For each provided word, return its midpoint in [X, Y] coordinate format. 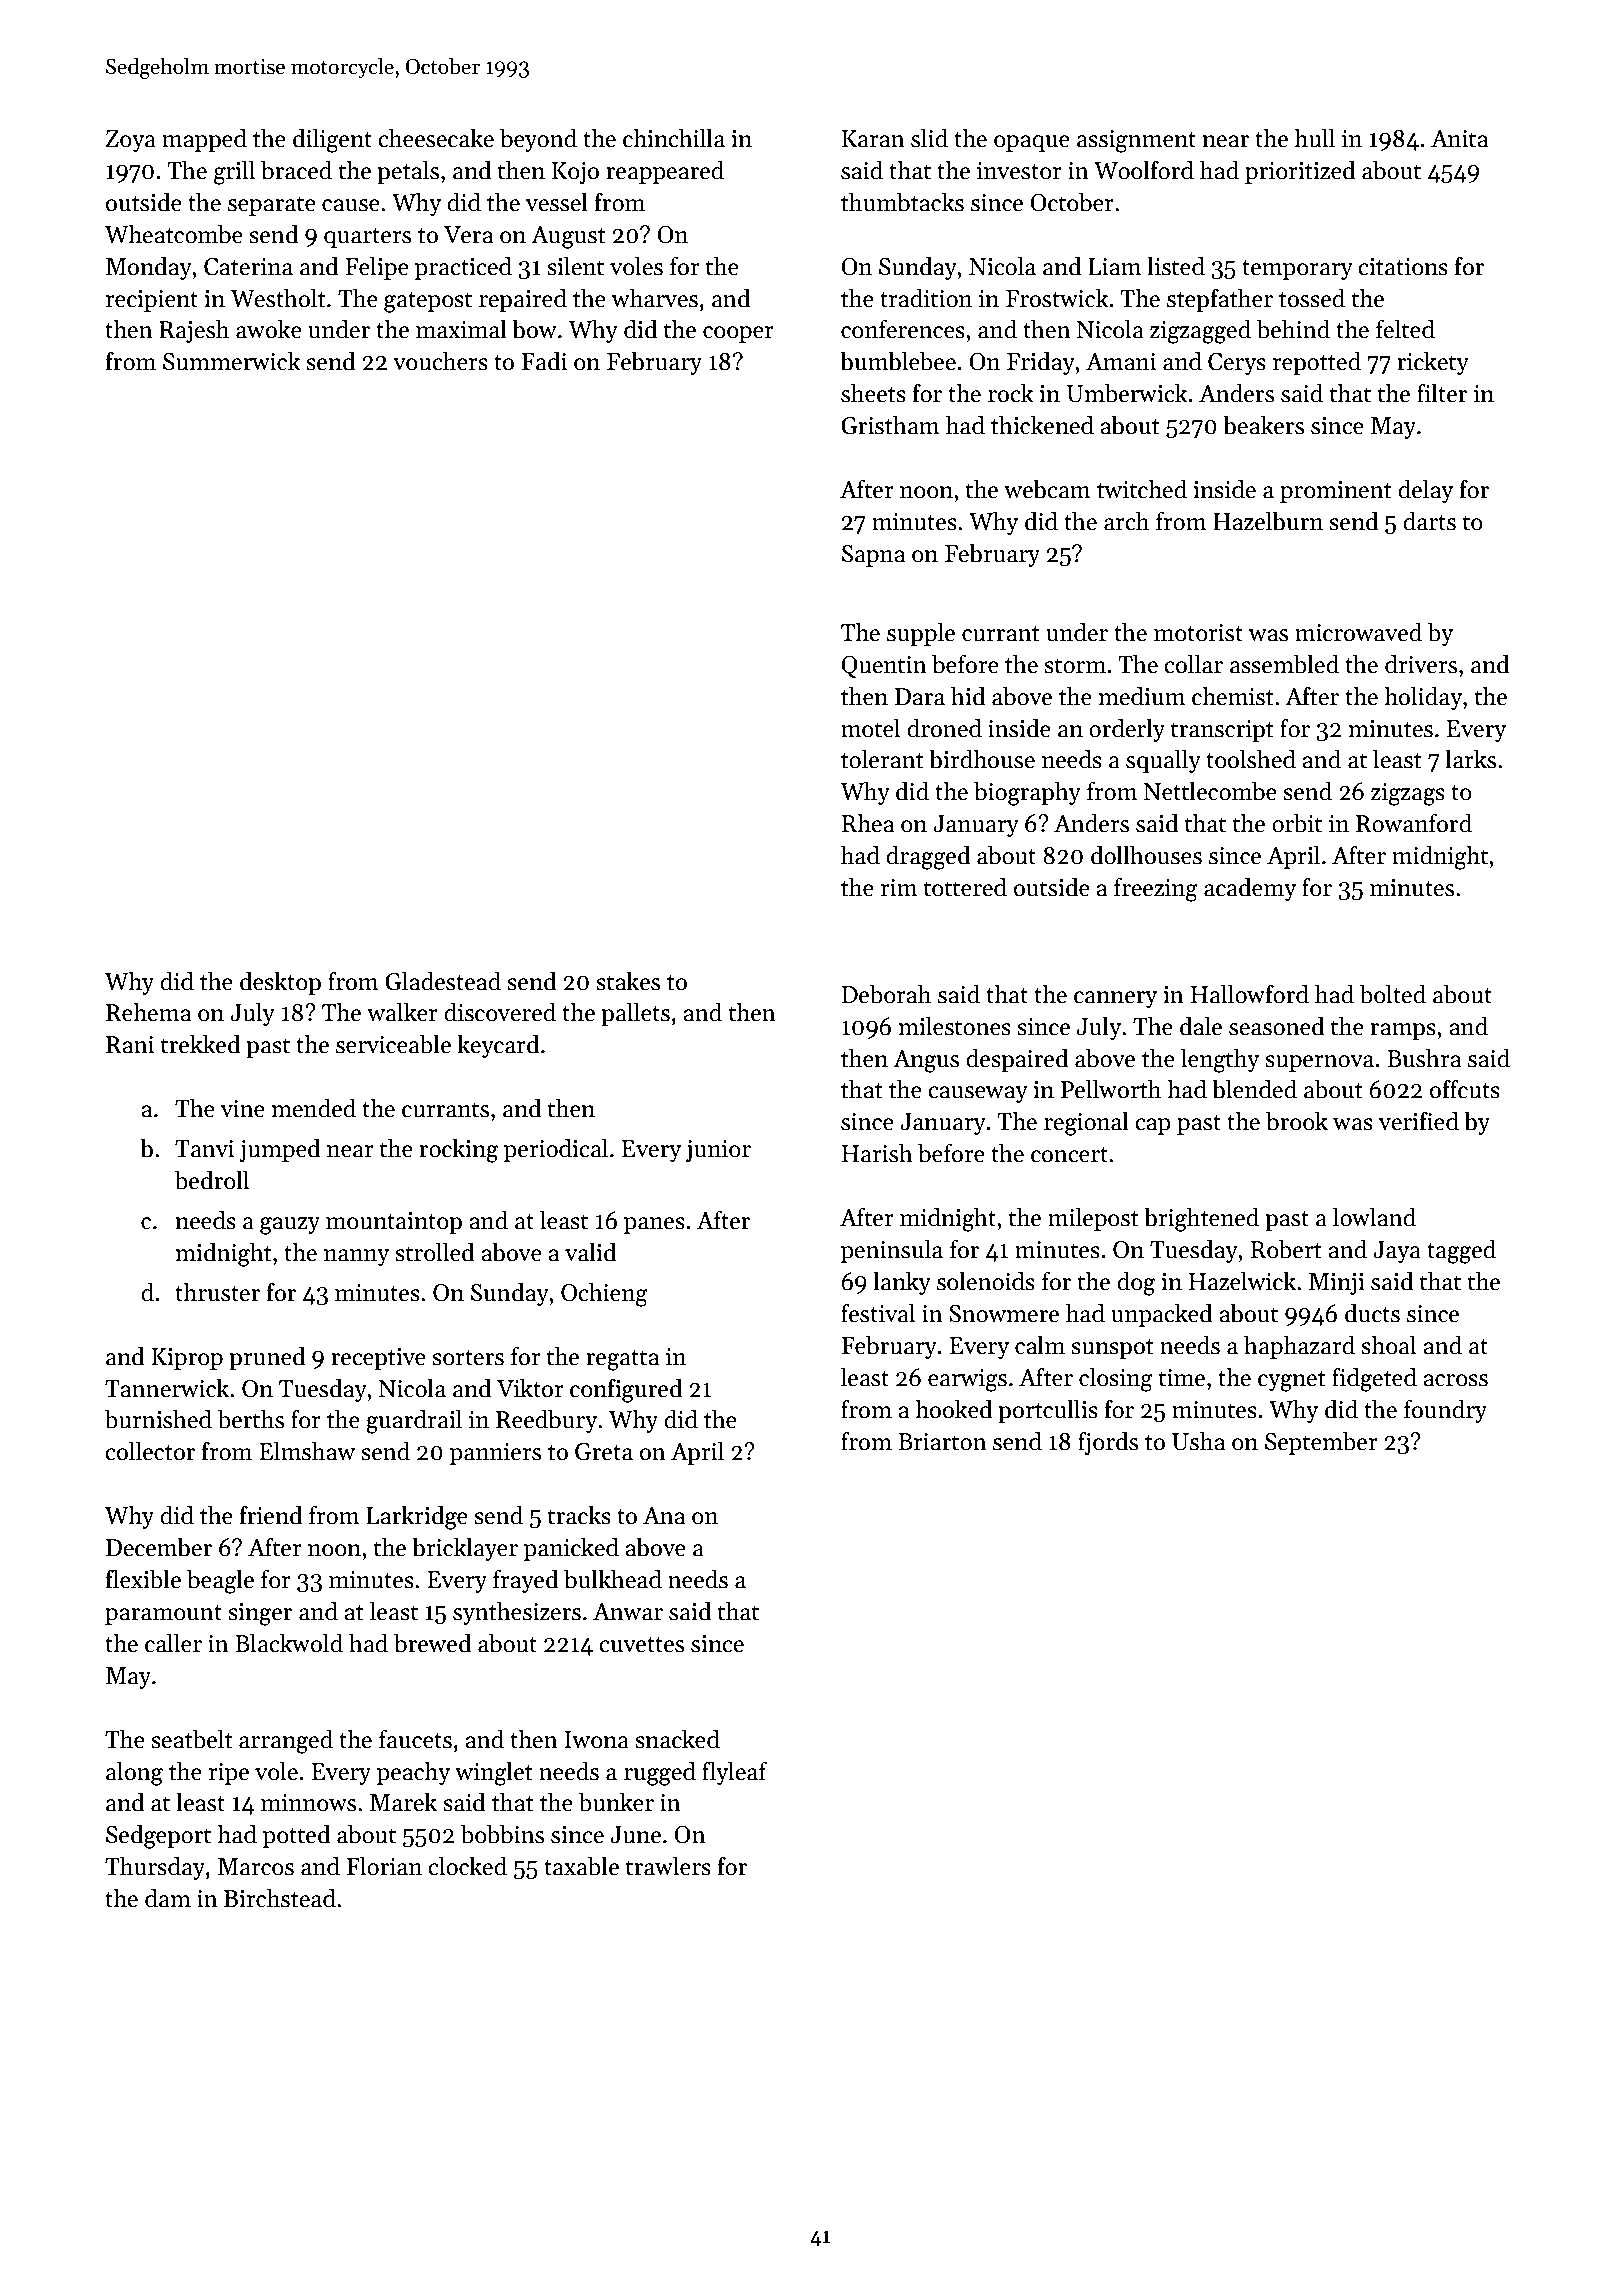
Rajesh [194, 331]
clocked [467, 1866]
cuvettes [641, 1645]
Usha [1198, 1441]
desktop [280, 983]
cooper [738, 334]
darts [1429, 521]
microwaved [1358, 632]
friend [271, 1515]
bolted [1392, 994]
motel [870, 728]
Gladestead [443, 981]
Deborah [886, 994]
